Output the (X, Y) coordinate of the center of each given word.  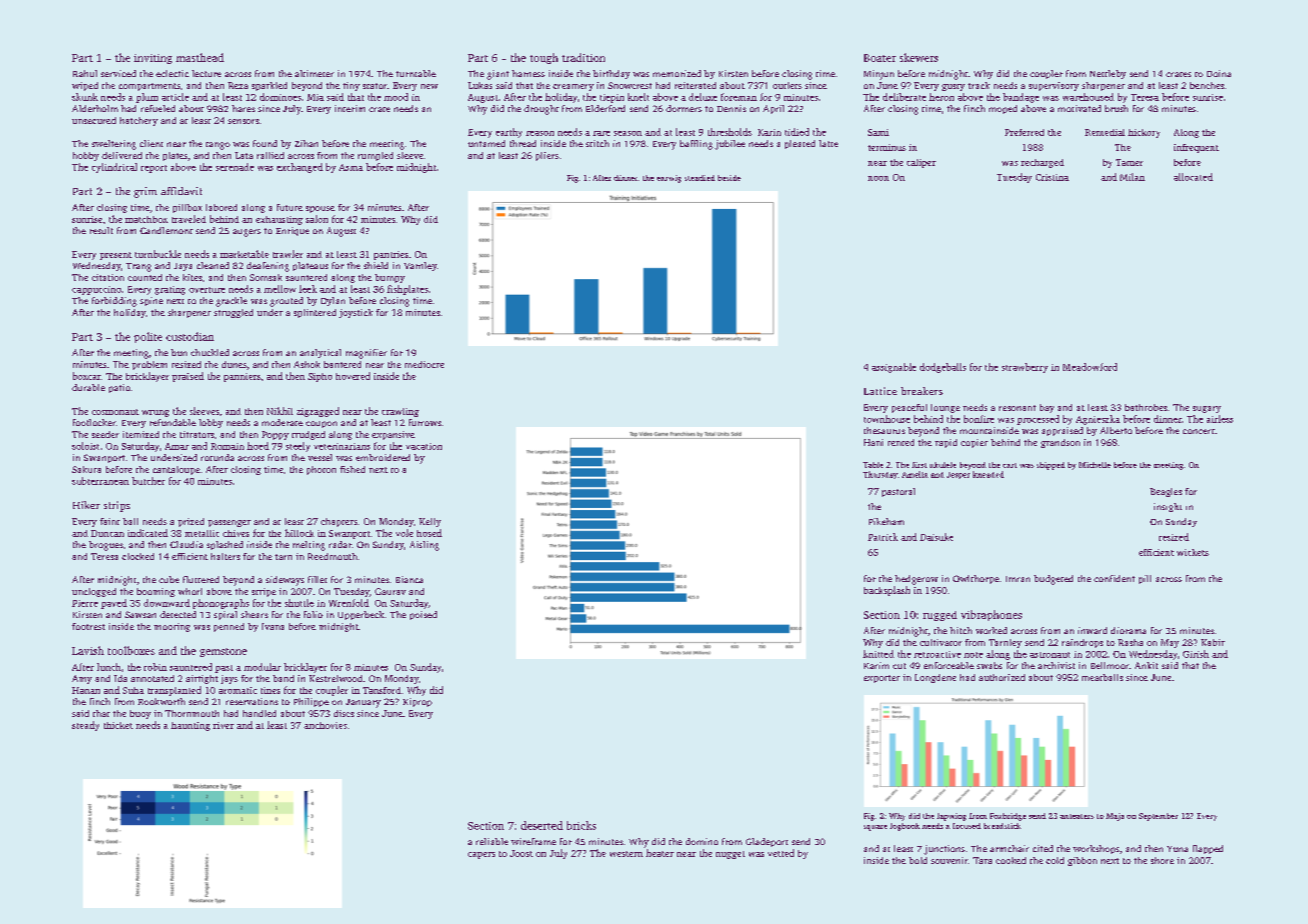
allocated (1193, 177)
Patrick (883, 537)
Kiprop (417, 702)
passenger (229, 523)
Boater (880, 58)
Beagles (1166, 492)
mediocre (424, 364)
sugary (1207, 409)
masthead (200, 57)
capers (481, 855)
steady (85, 726)
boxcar (87, 376)
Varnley (420, 266)
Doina (1219, 73)
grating (170, 290)
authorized (1002, 677)
